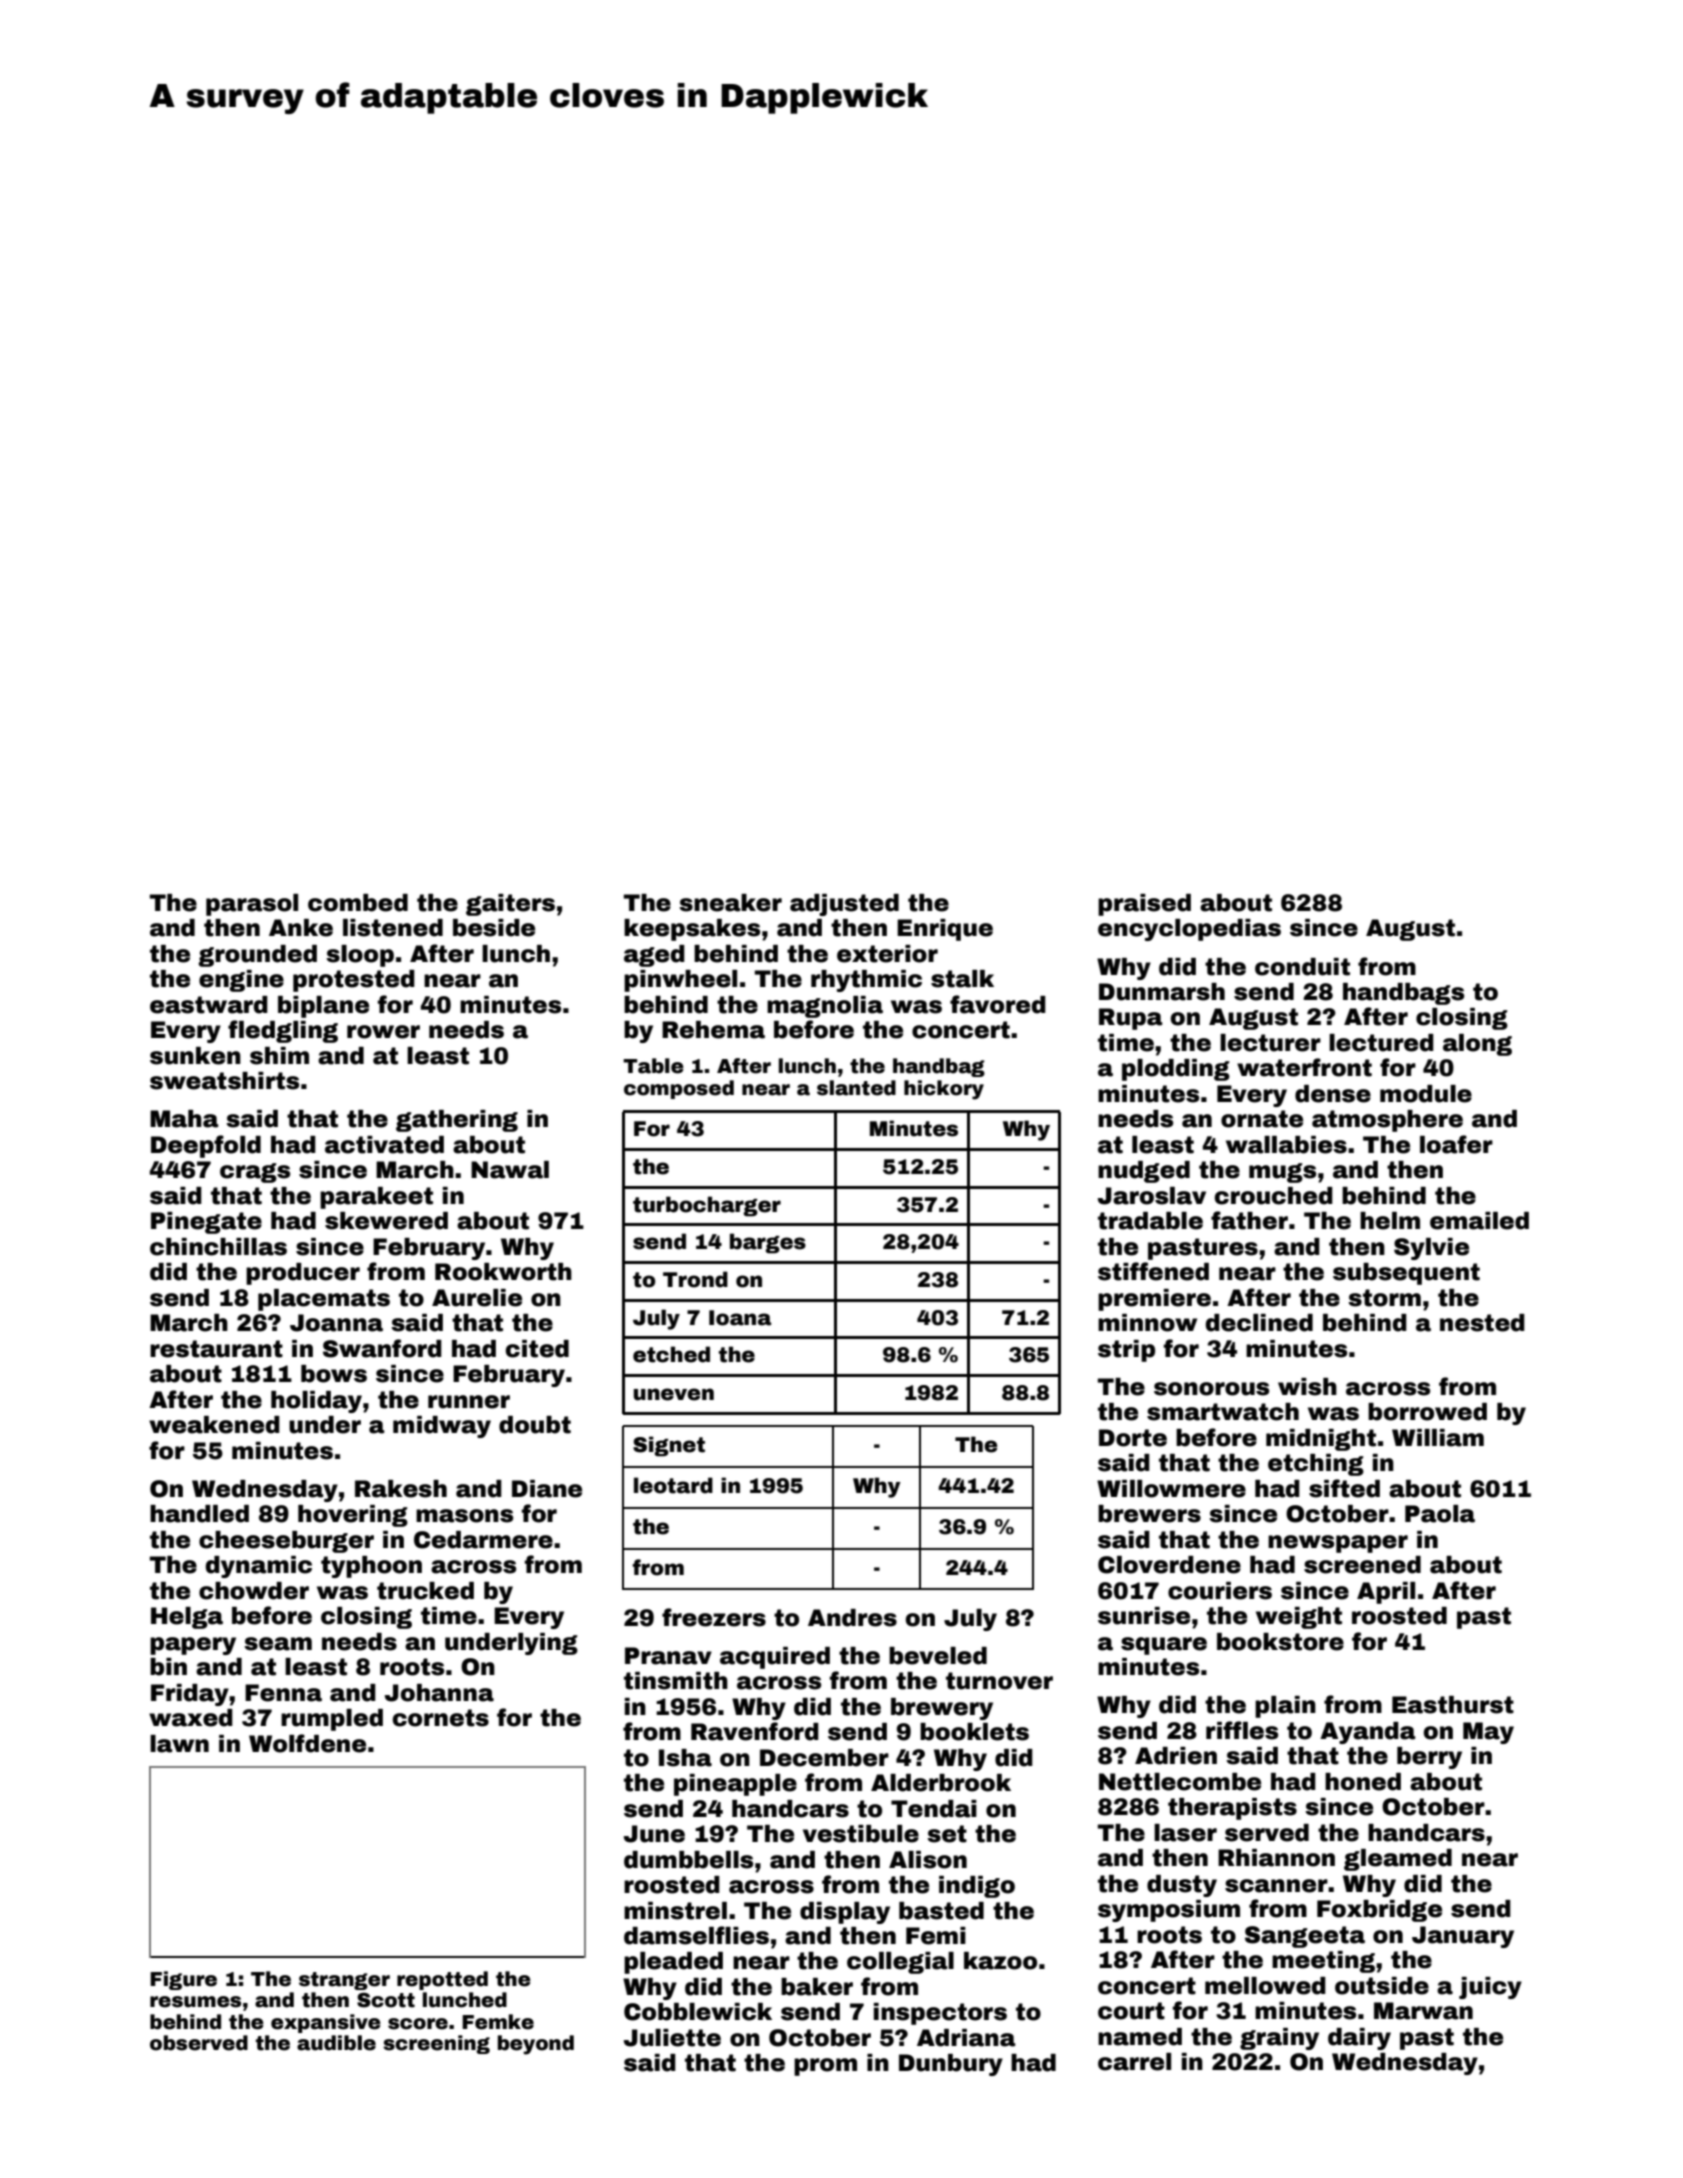 The image size is (1683, 2178). Describe the element at coordinates (510, 905) in the screenshot. I see `gaiters` at that location.
